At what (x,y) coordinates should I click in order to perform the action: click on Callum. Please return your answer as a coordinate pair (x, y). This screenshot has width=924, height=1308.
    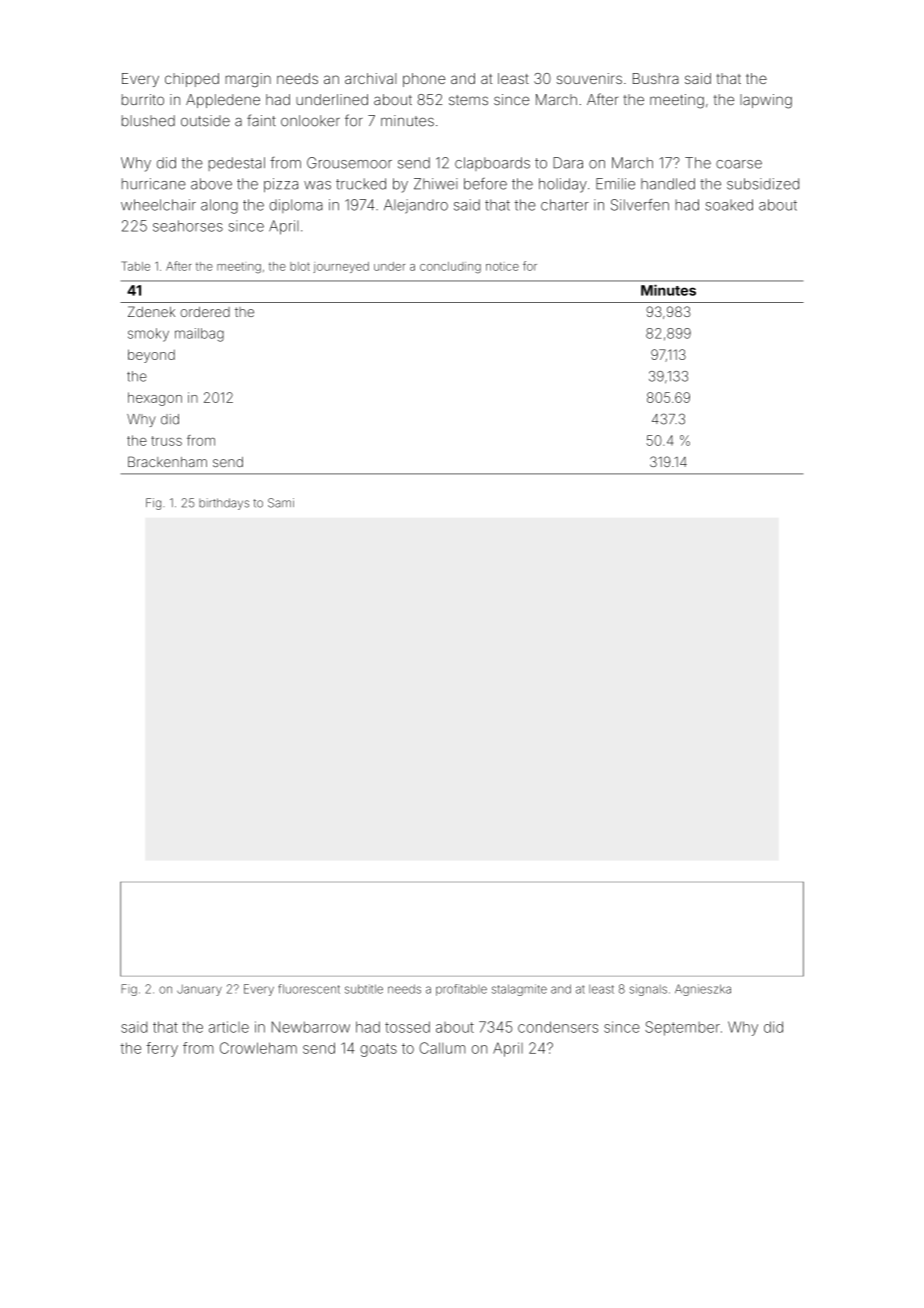
    Looking at the image, I should click on (442, 1048).
